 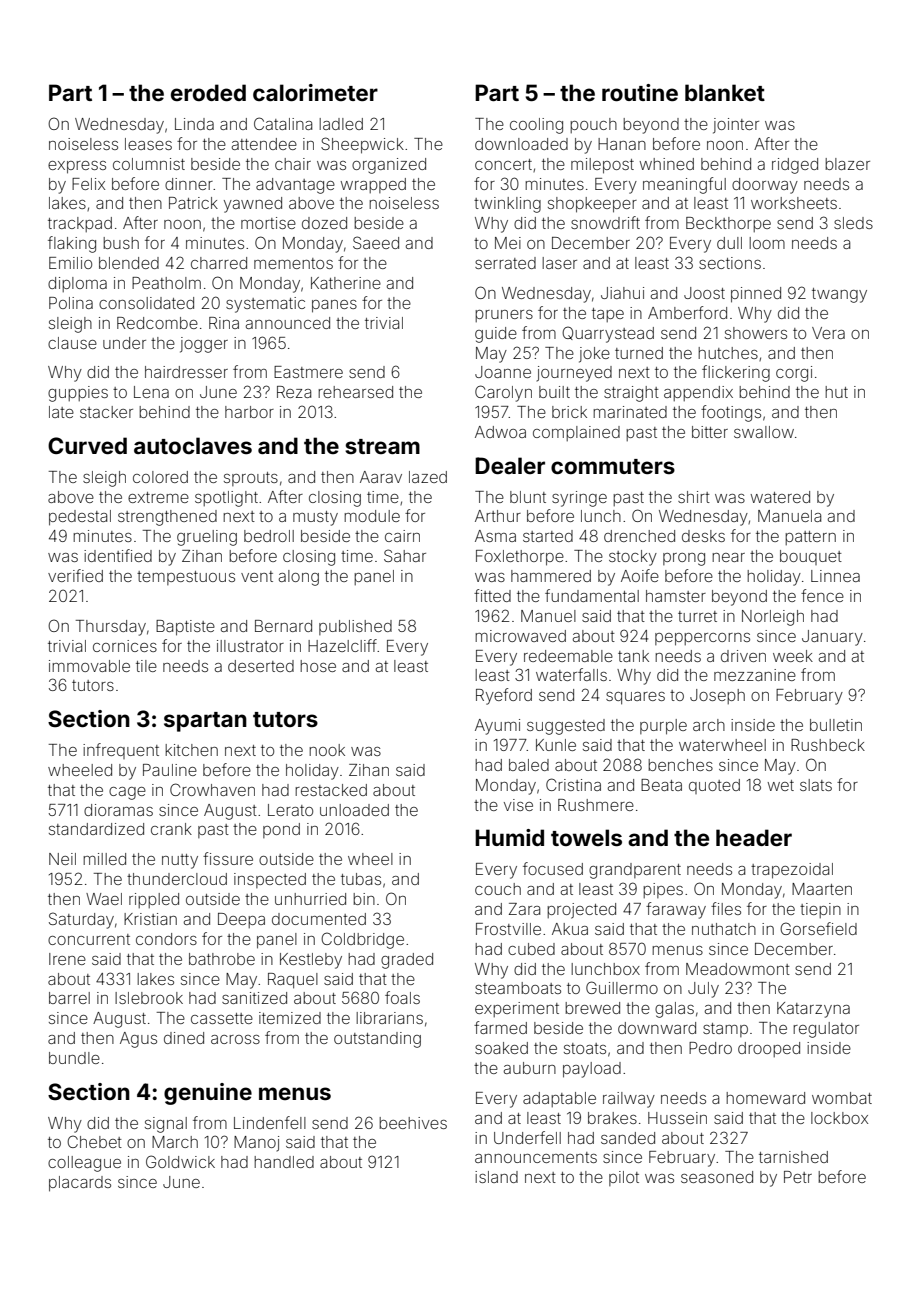 I want to click on across, so click(x=235, y=1039).
